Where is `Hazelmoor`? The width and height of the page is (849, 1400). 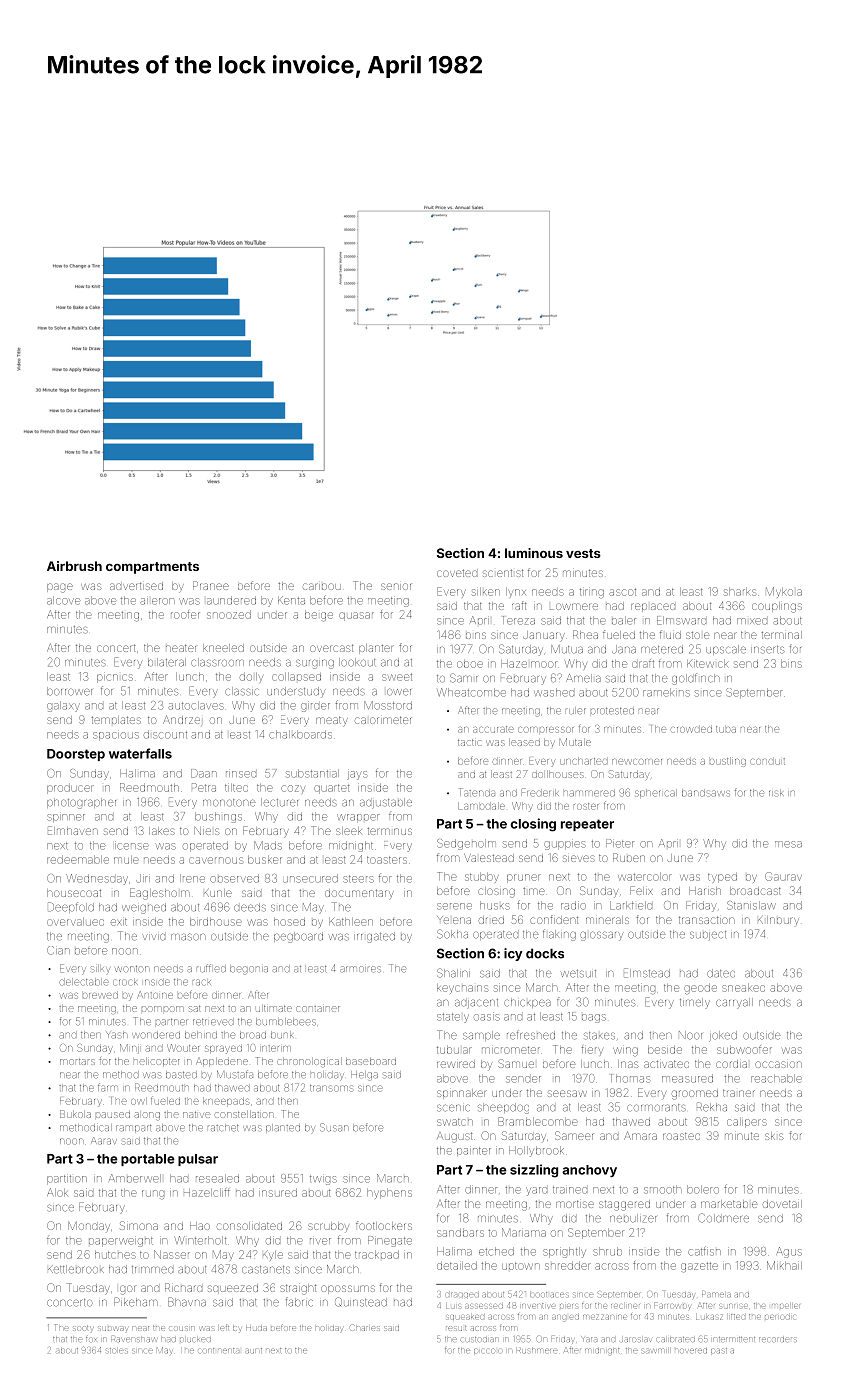 Hazelmoor is located at coordinates (529, 664).
